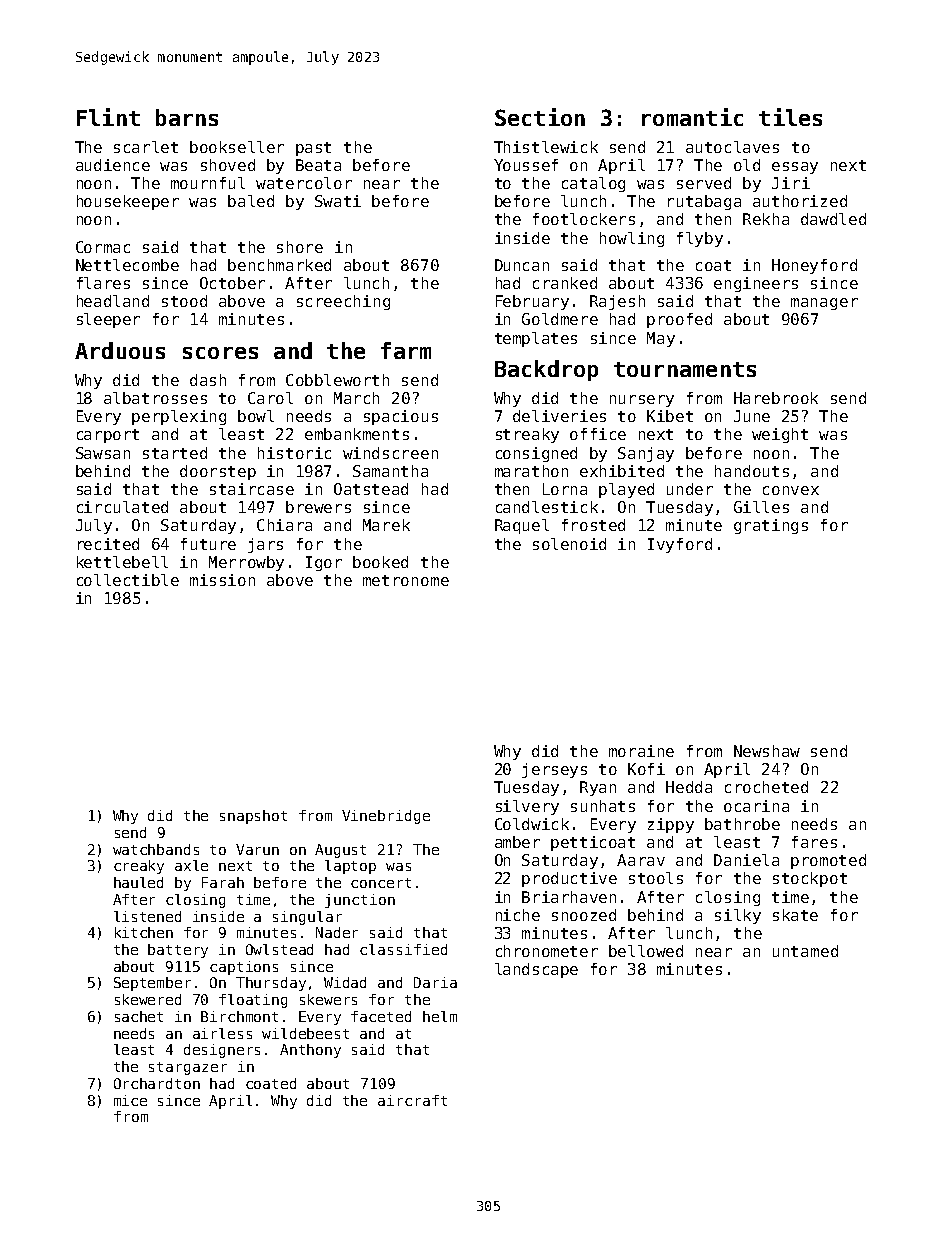 This screenshot has width=952, height=1233. Describe the element at coordinates (157, 1083) in the screenshot. I see `Orchardton` at that location.
